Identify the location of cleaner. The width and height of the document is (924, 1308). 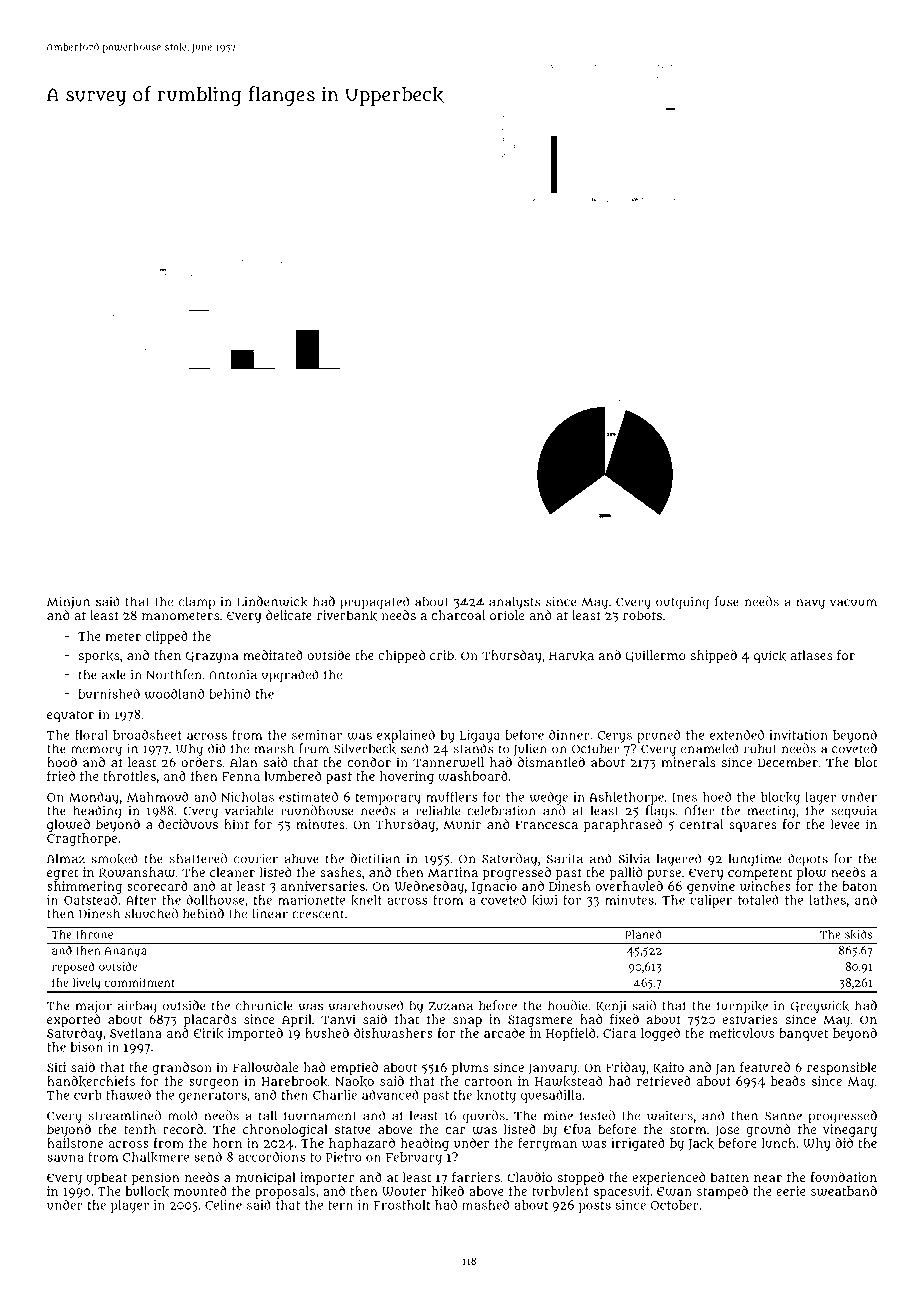
(232, 872).
